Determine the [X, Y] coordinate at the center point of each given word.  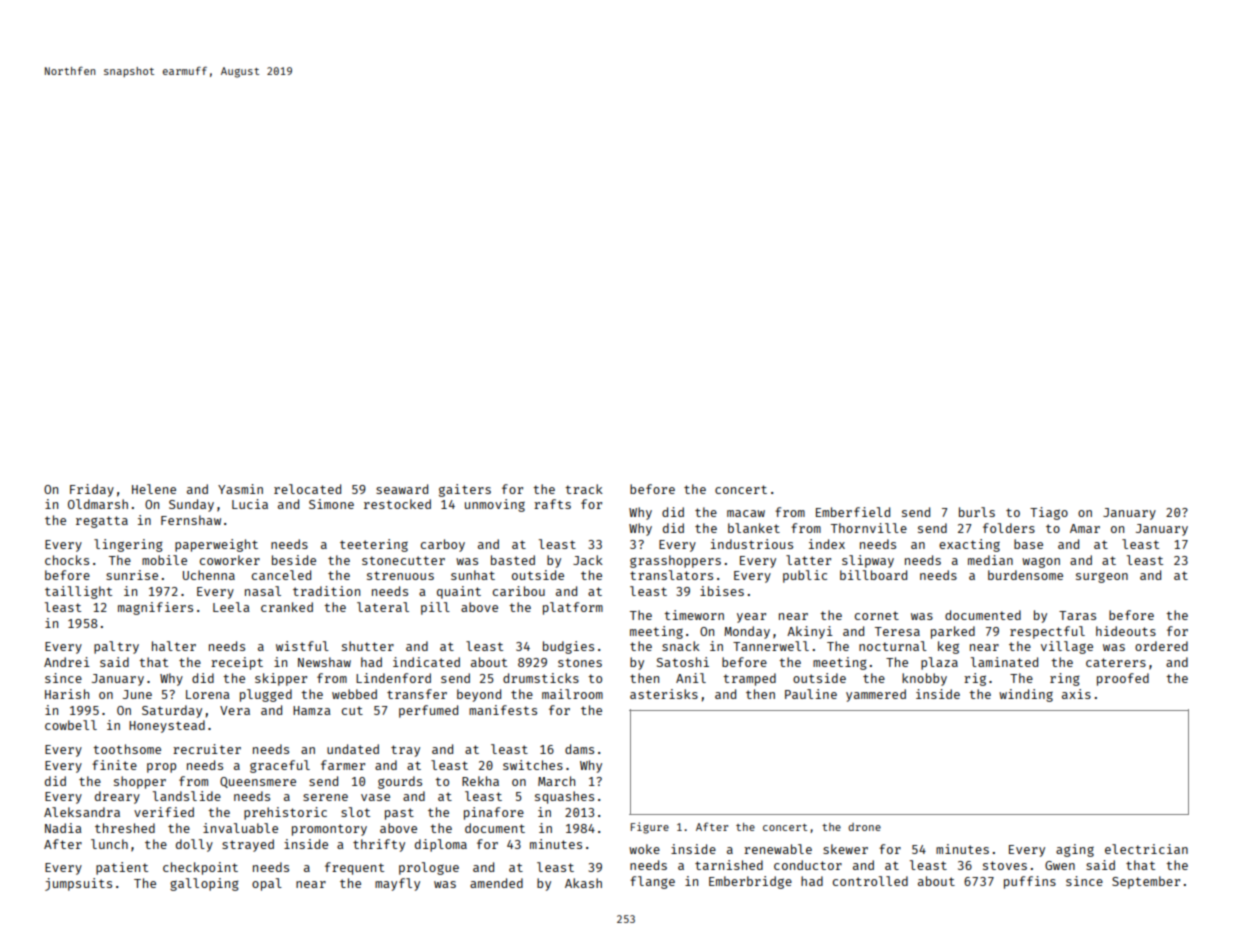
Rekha [480, 781]
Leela [231, 607]
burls [977, 512]
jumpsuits [78, 884]
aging [1075, 850]
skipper [281, 679]
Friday [92, 490]
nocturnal [893, 646]
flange [652, 882]
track [584, 489]
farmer [343, 765]
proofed [1123, 679]
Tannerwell [771, 646]
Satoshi [683, 662]
